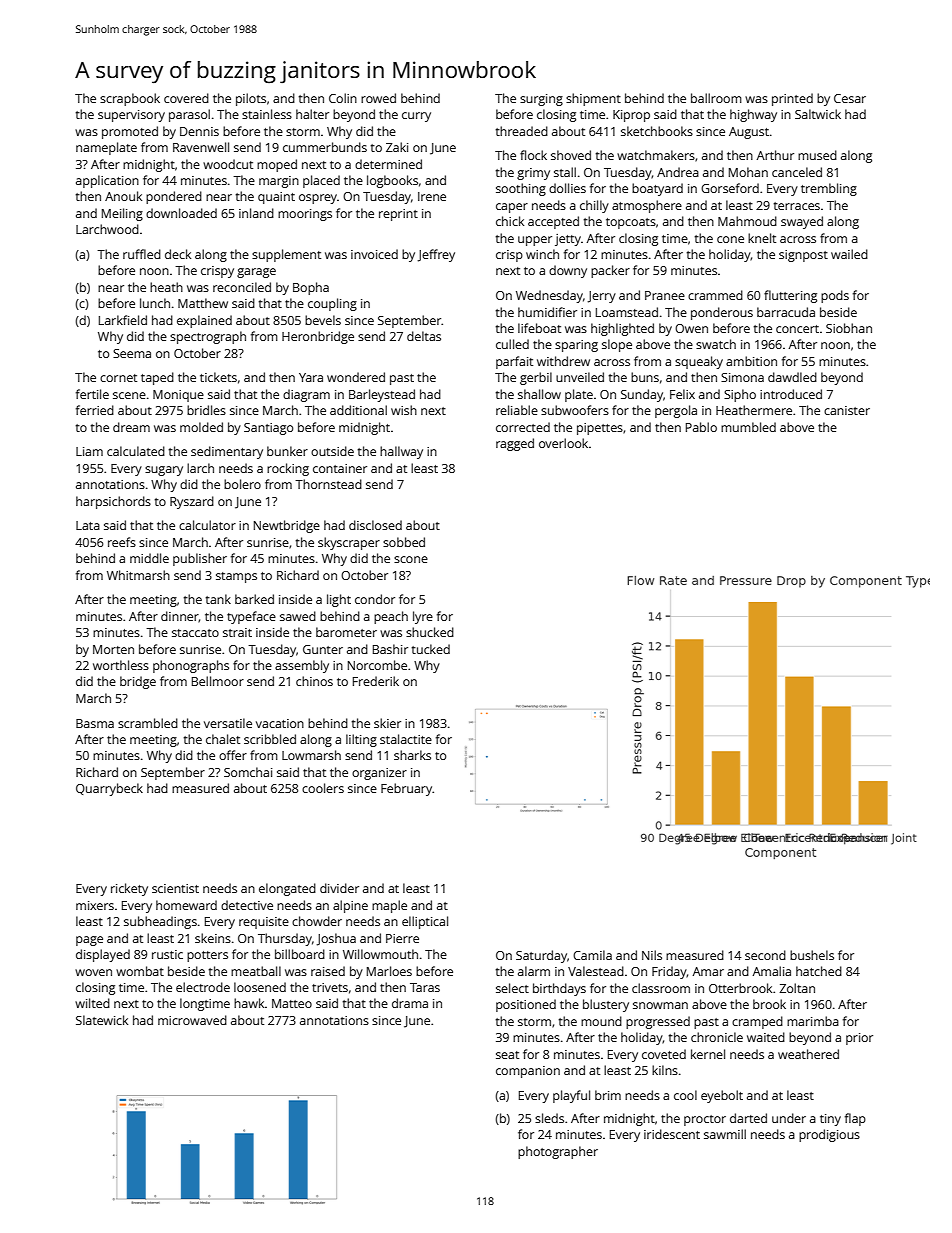 The height and width of the document is (1233, 952). What do you see at coordinates (130, 132) in the document?
I see `promoted` at bounding box center [130, 132].
